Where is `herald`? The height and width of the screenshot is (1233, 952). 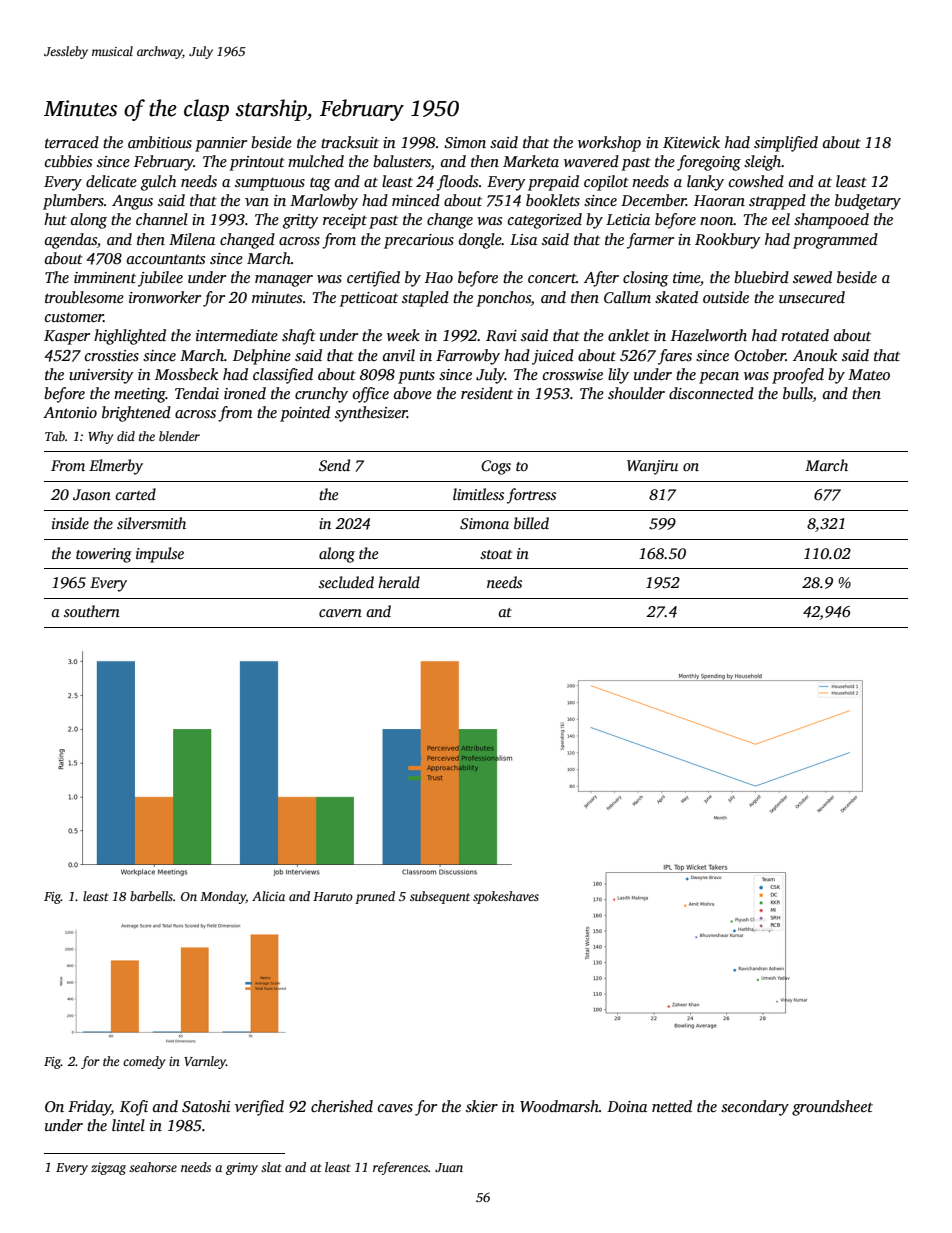 herald is located at coordinates (399, 582).
